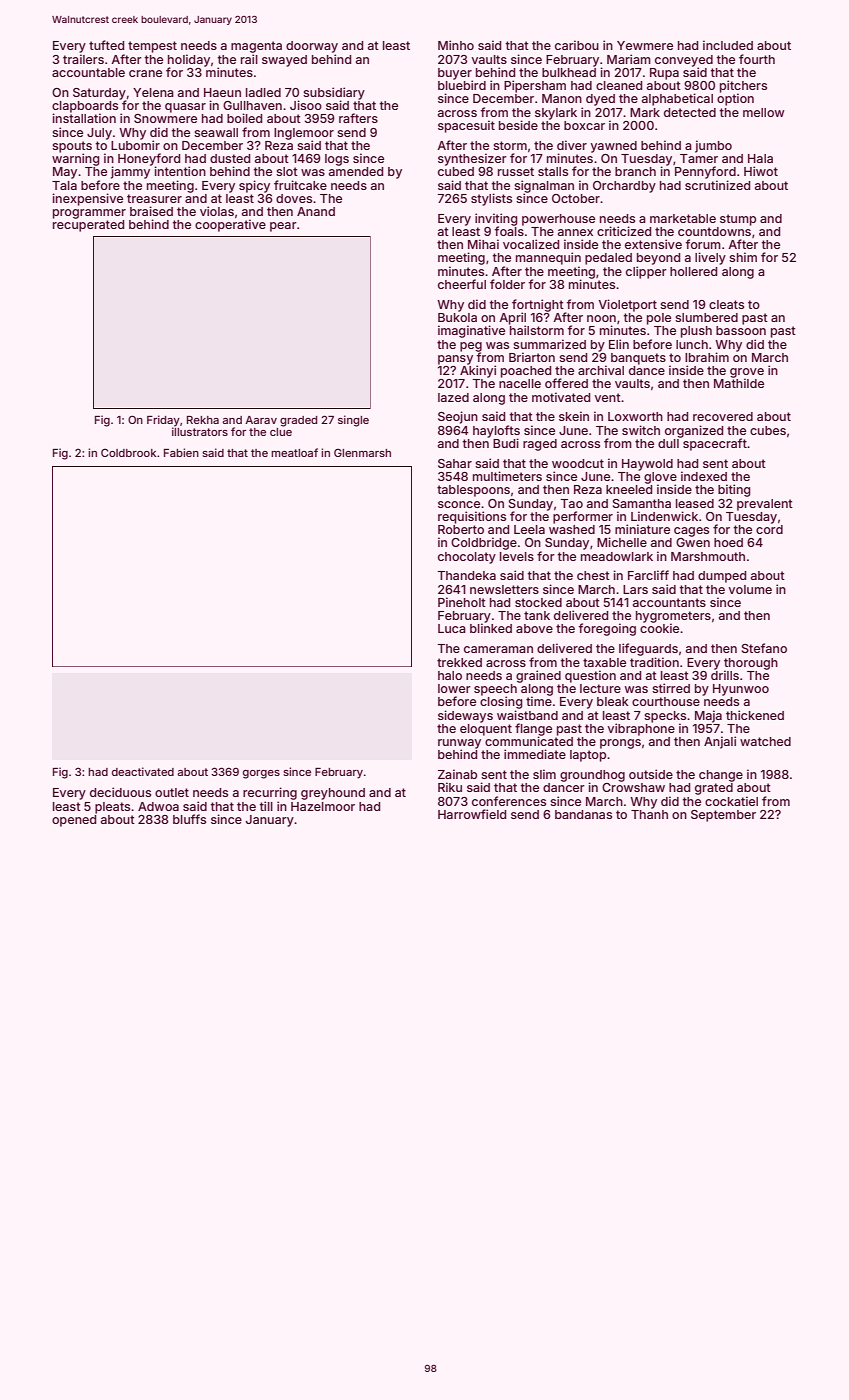  I want to click on Hazelmoor, so click(323, 806).
